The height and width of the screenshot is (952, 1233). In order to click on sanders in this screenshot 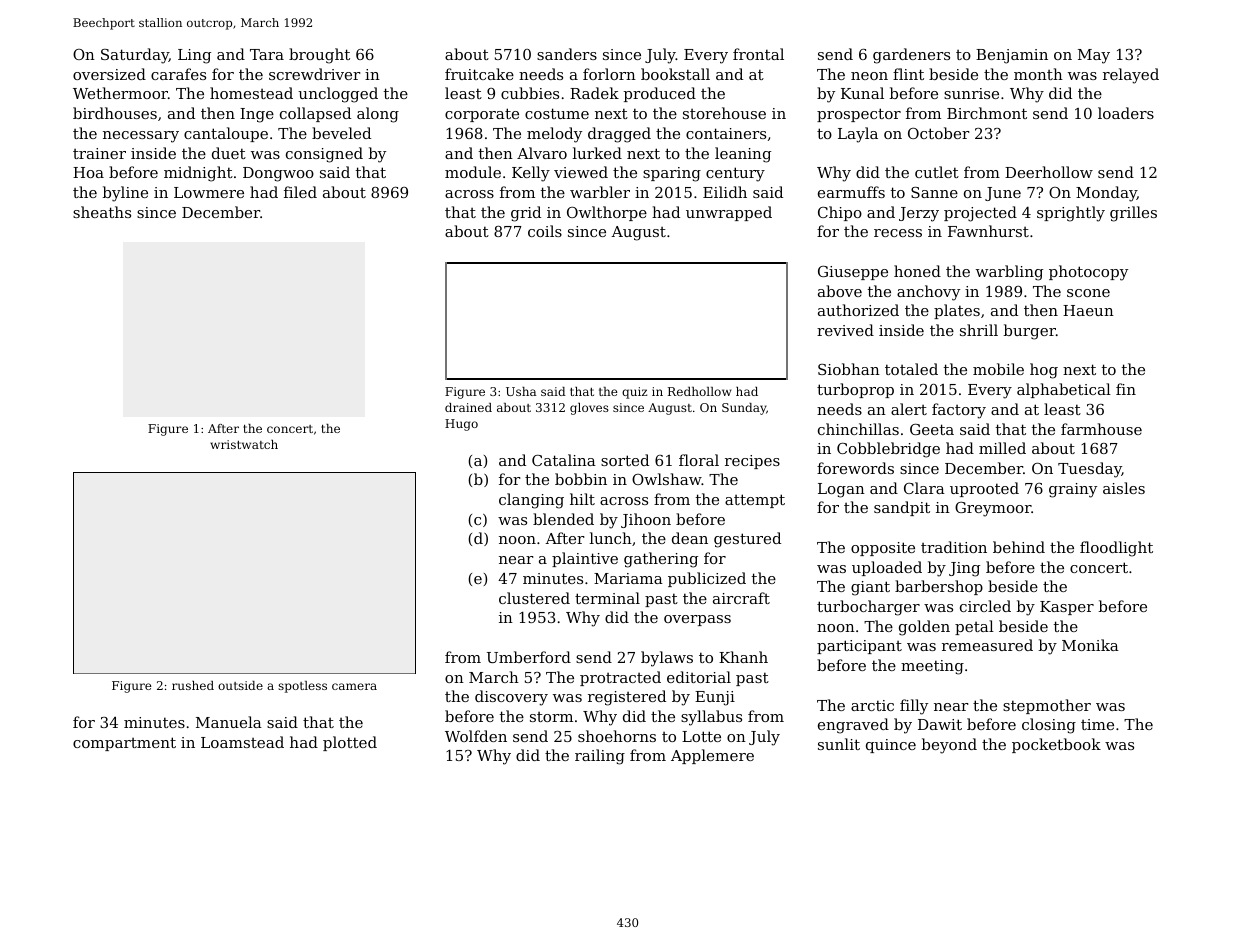, I will do `click(567, 54)`.
